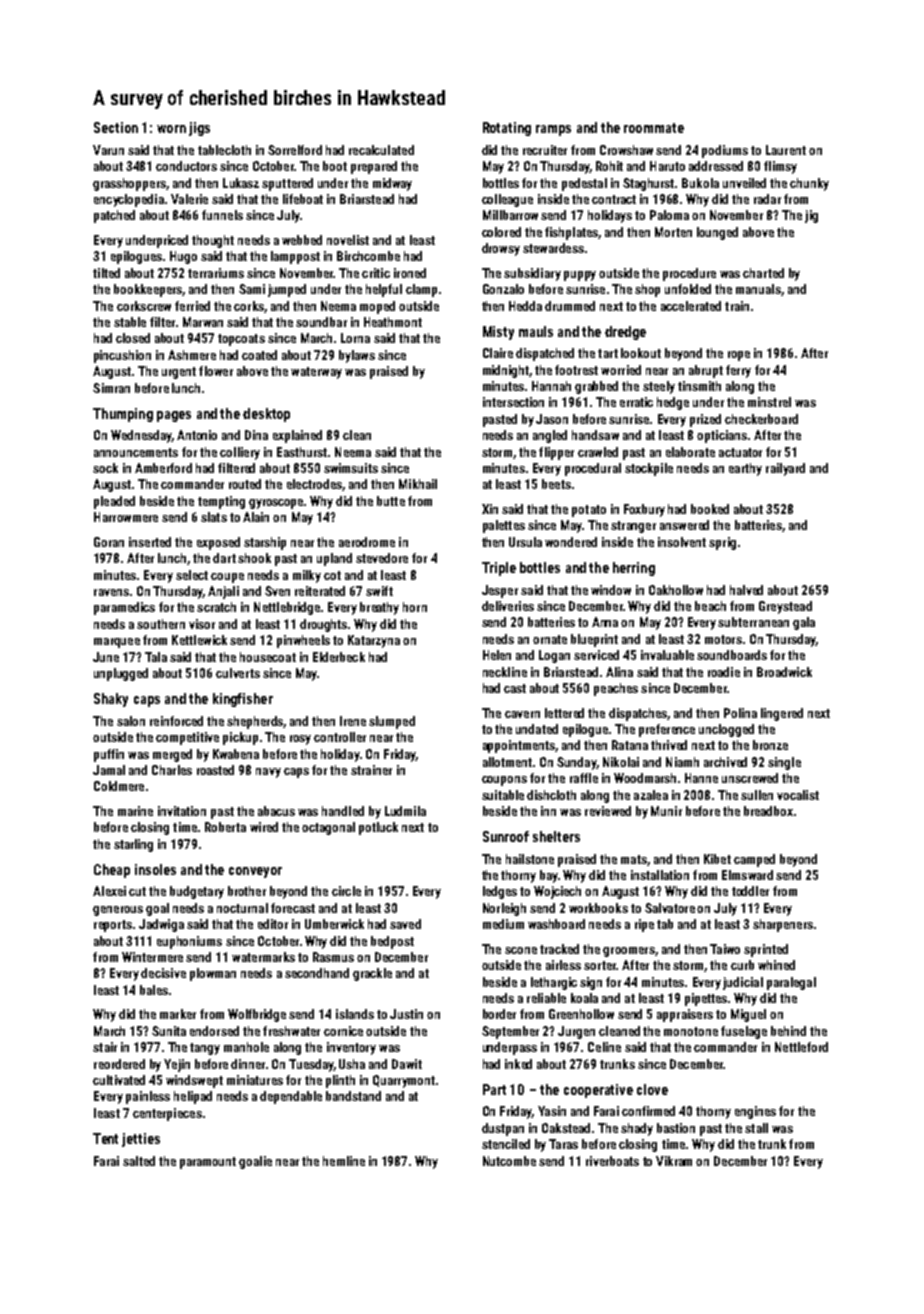 The image size is (924, 1314). Describe the element at coordinates (105, 1047) in the screenshot. I see `stair` at that location.
